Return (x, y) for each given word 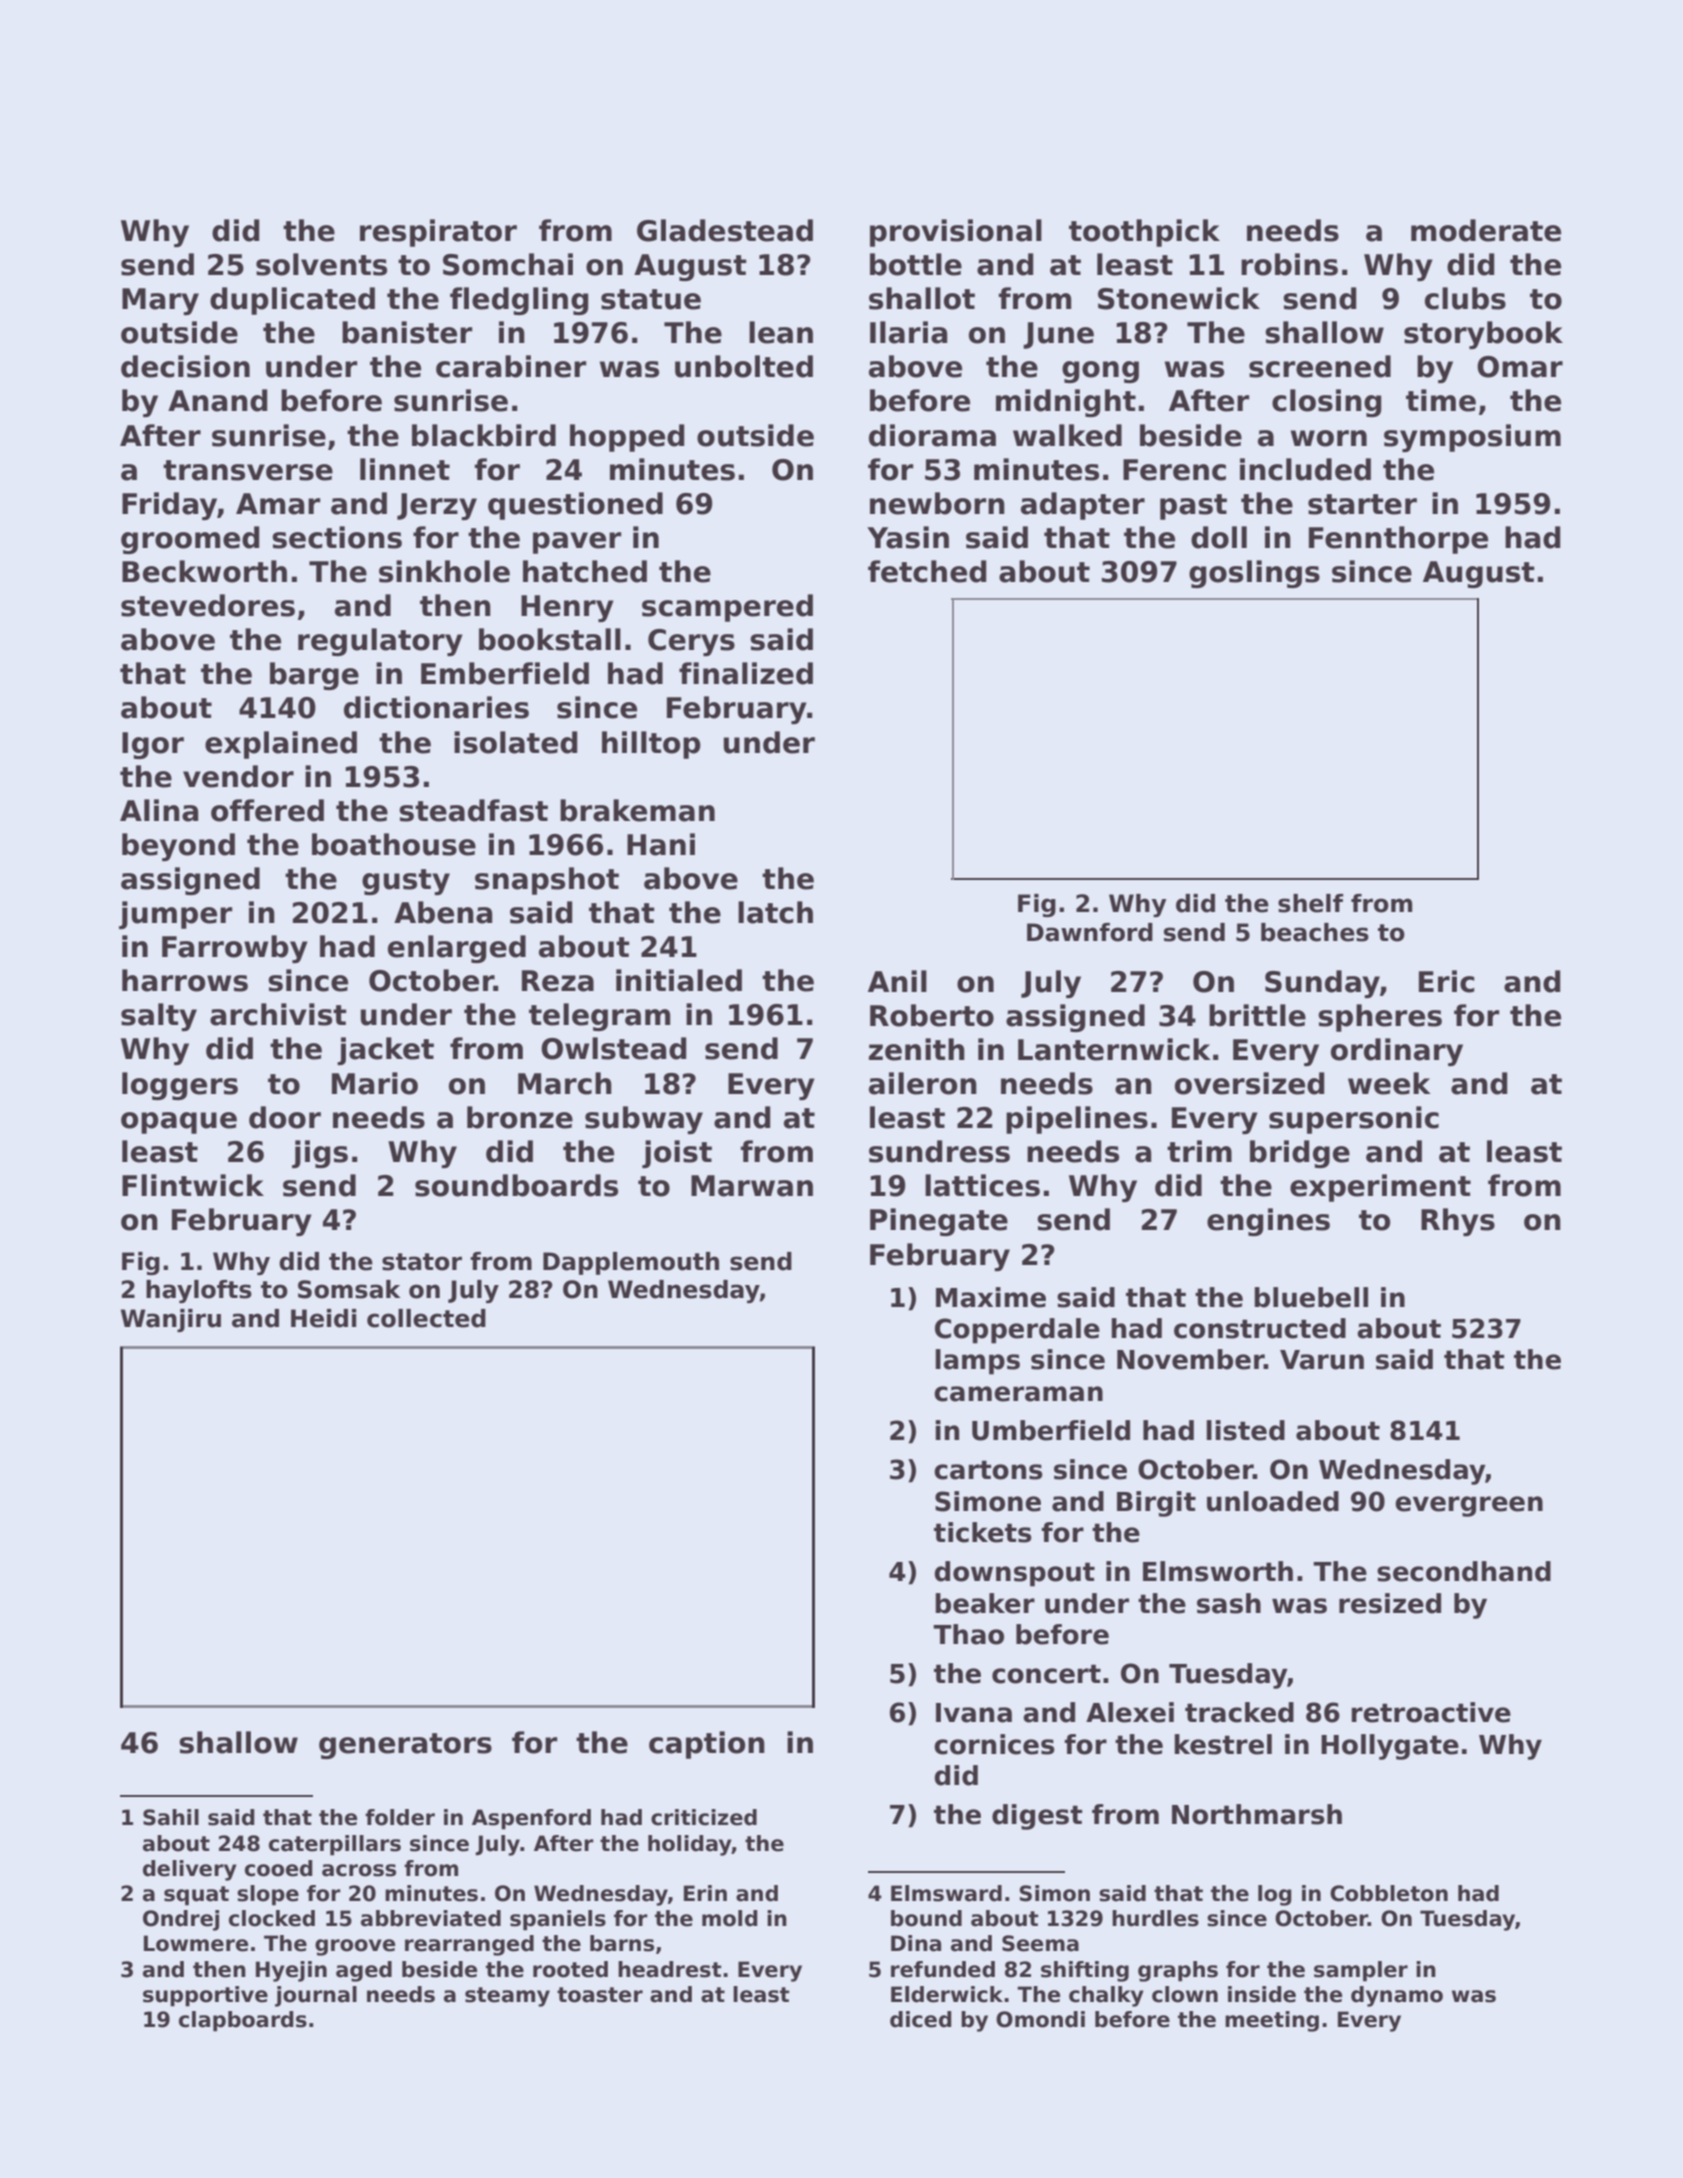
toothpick (1144, 233)
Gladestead (725, 230)
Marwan (752, 1186)
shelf (1311, 903)
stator (422, 1262)
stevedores (208, 605)
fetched (927, 571)
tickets (983, 1532)
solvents (321, 264)
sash (1229, 1603)
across (359, 1870)
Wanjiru (171, 1320)
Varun (1322, 1360)
